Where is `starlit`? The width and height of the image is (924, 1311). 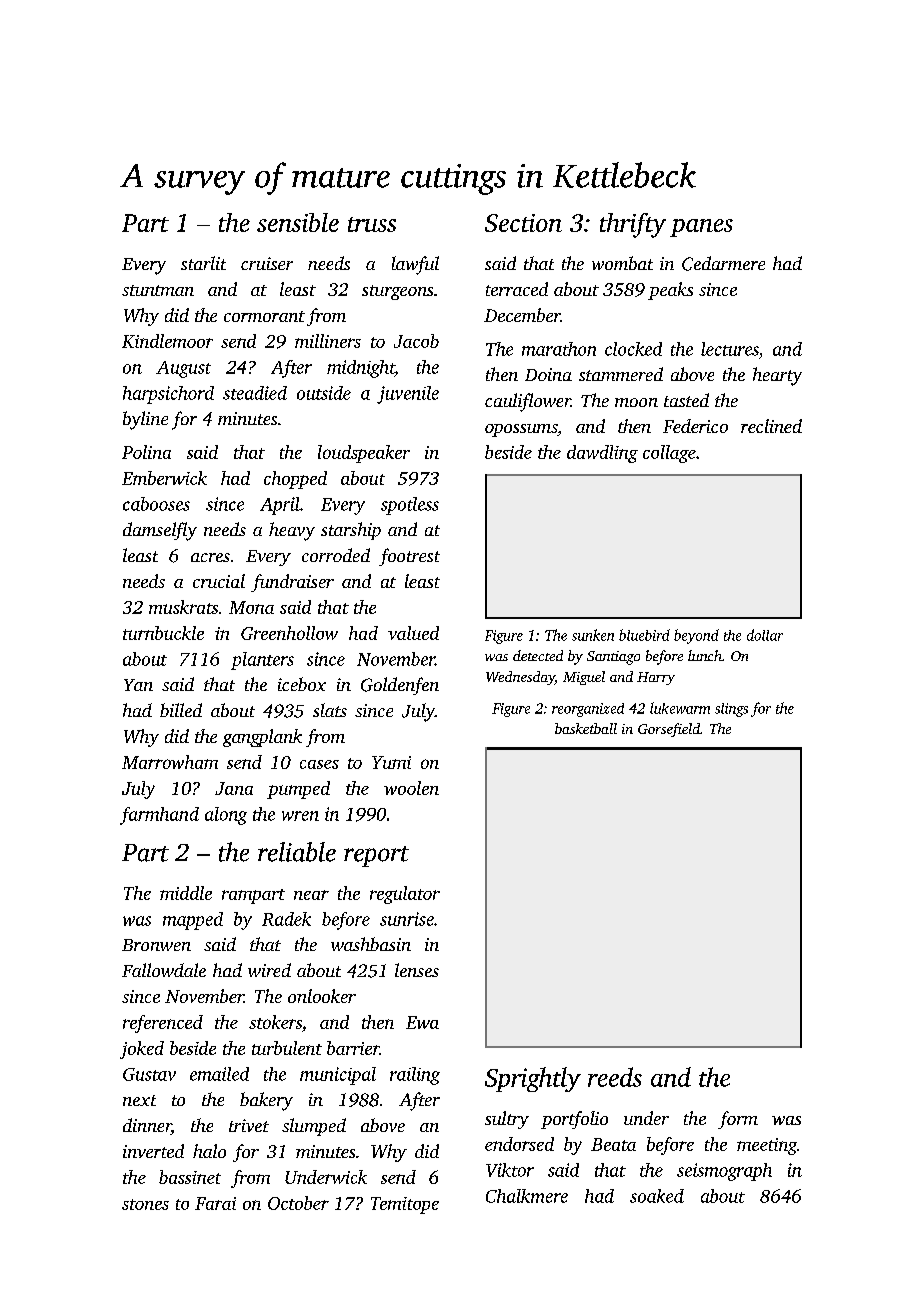
starlit is located at coordinates (203, 263).
